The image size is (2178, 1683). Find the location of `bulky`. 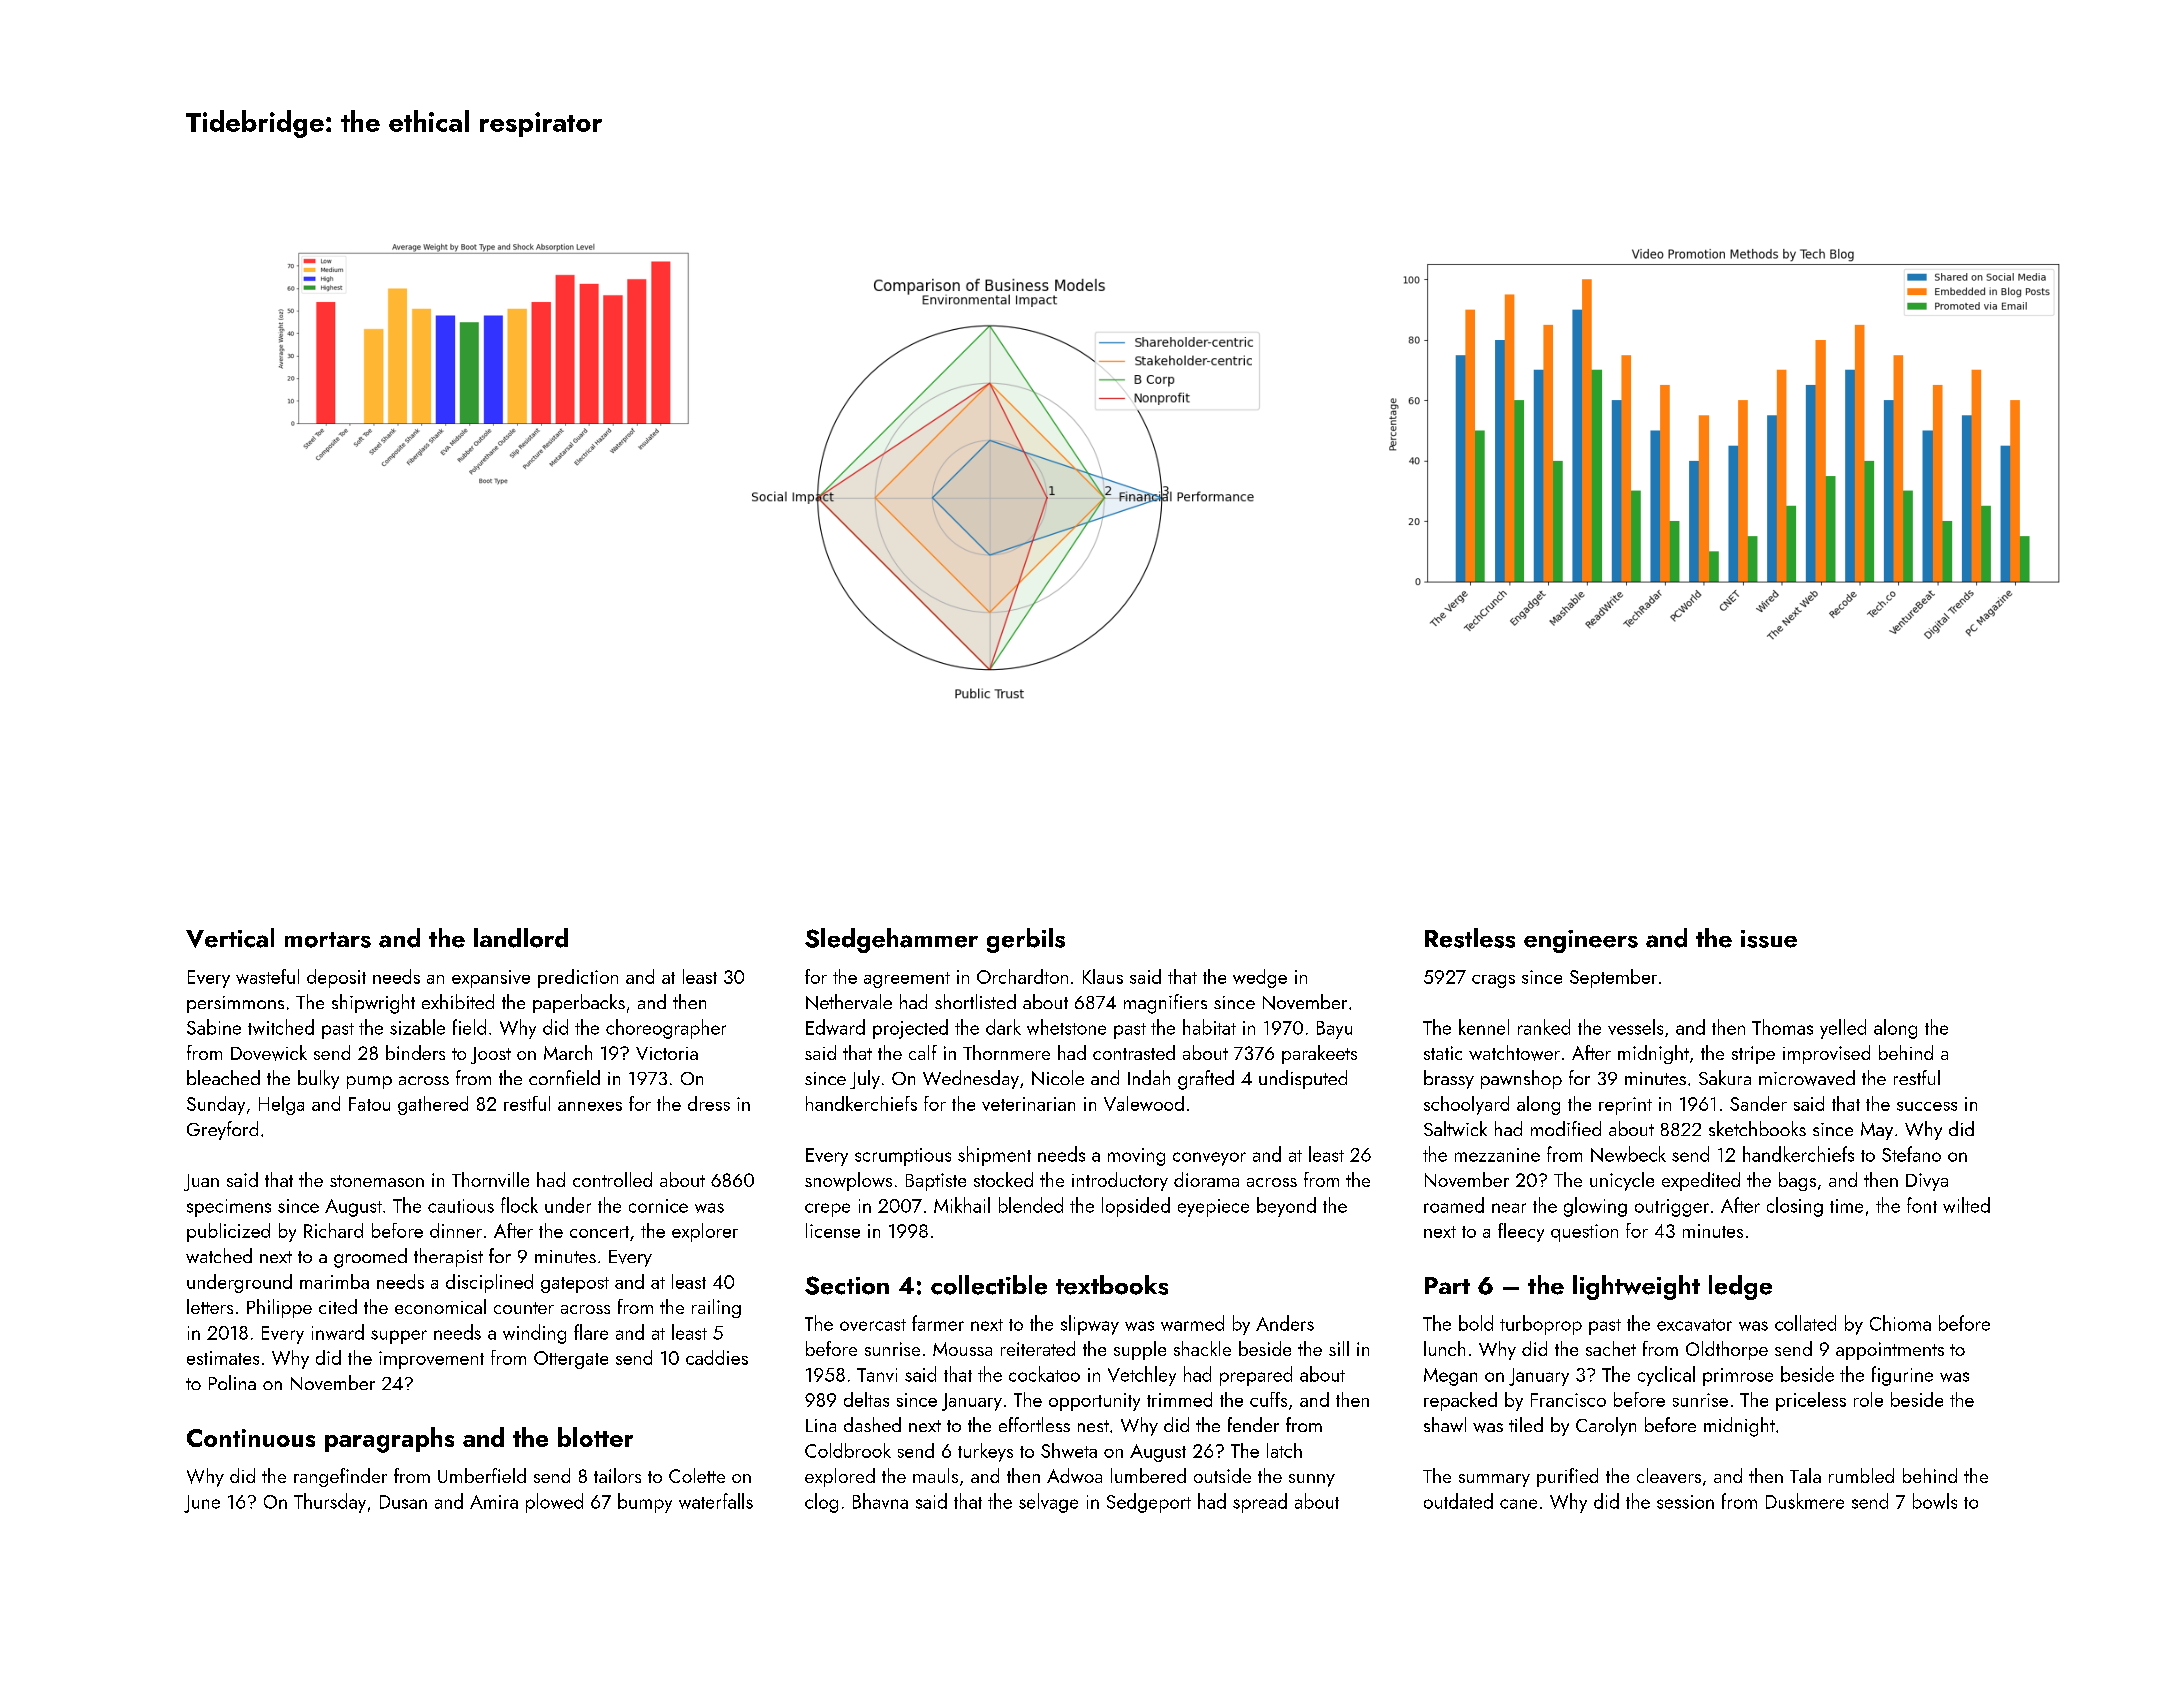

bulky is located at coordinates (318, 1079).
